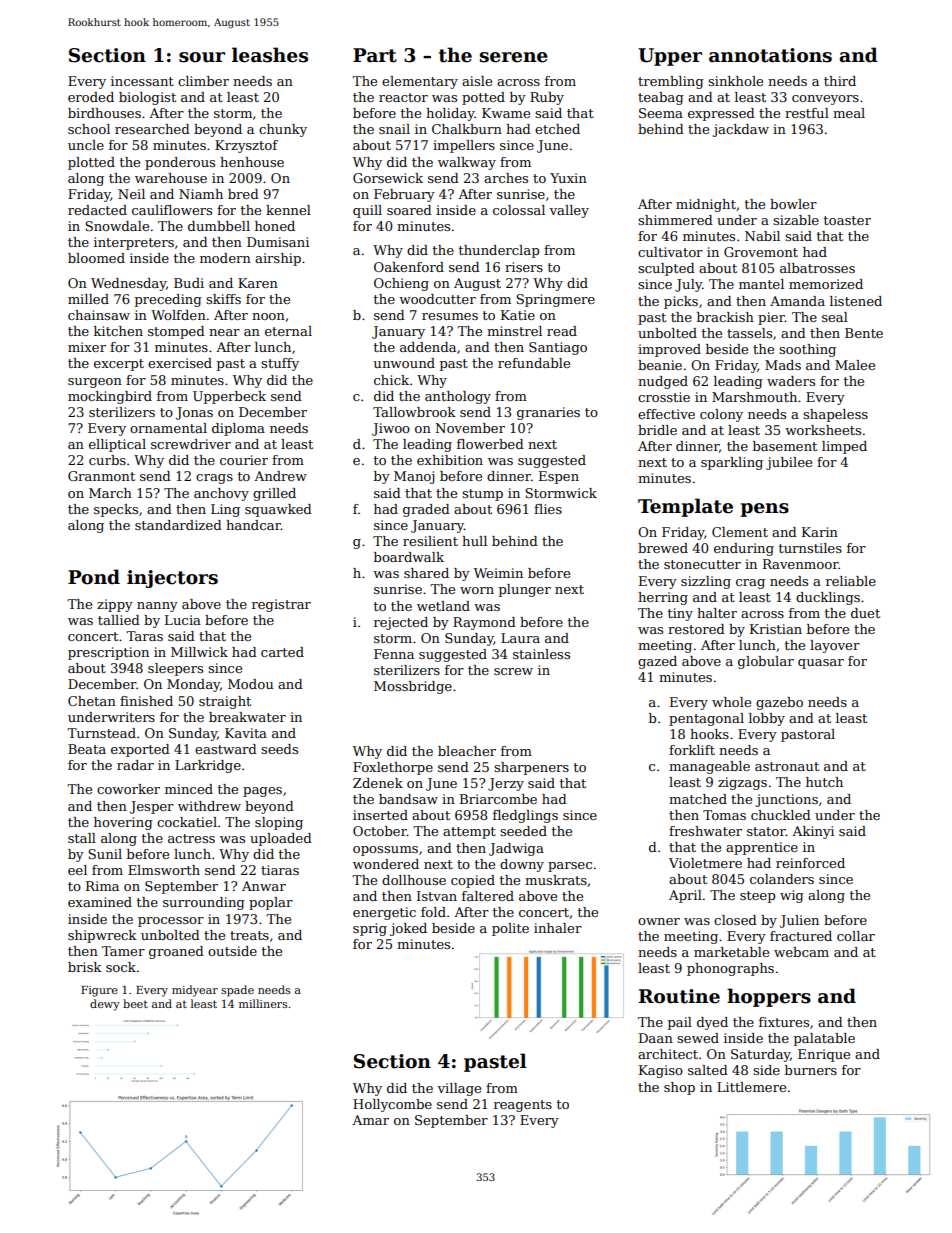  What do you see at coordinates (459, 1089) in the page?
I see `village` at bounding box center [459, 1089].
